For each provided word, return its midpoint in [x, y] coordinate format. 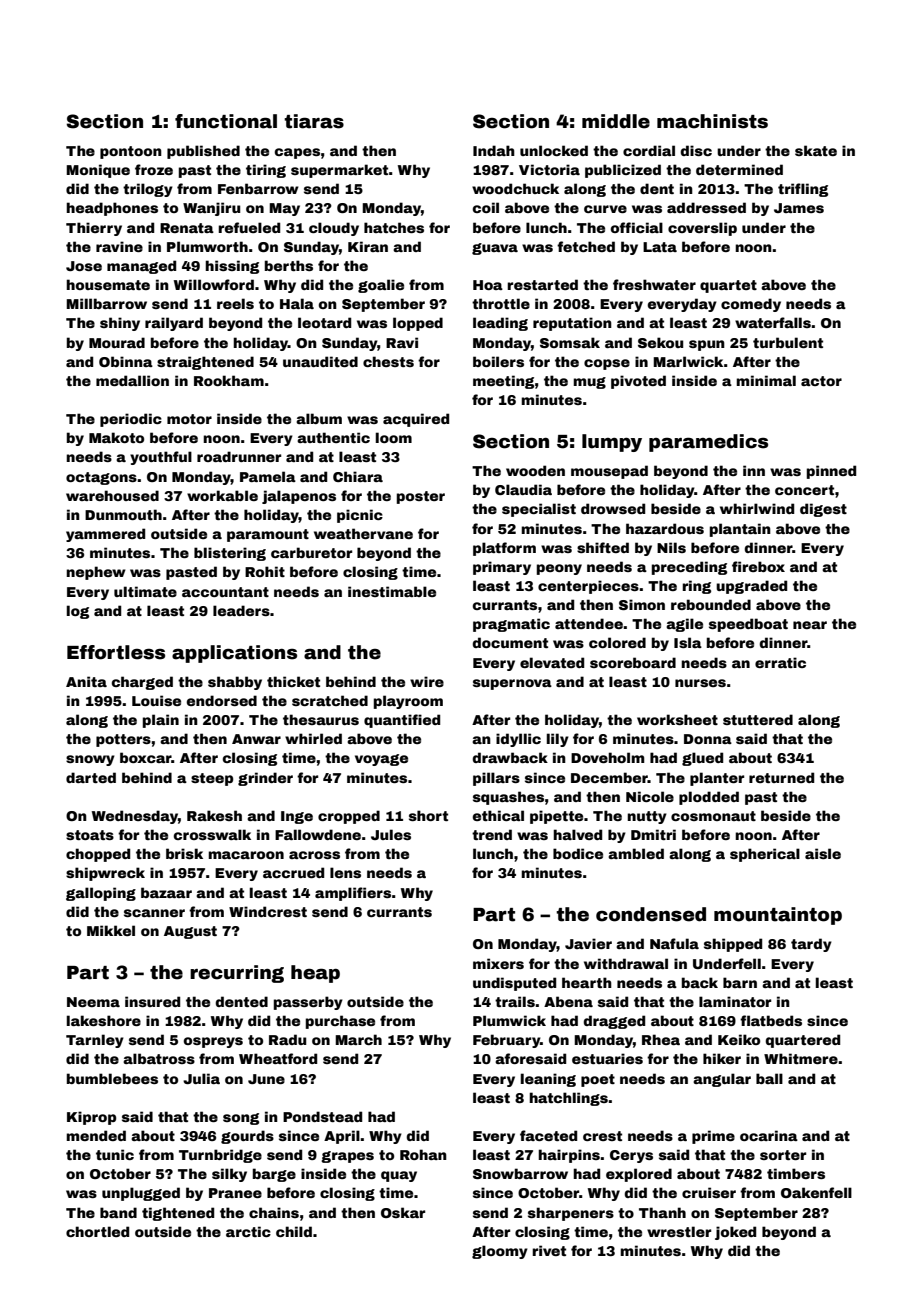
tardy [811, 945]
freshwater [654, 284]
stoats [90, 835]
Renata [187, 228]
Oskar [403, 1212]
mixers [498, 963]
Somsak [570, 342]
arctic [248, 1231]
